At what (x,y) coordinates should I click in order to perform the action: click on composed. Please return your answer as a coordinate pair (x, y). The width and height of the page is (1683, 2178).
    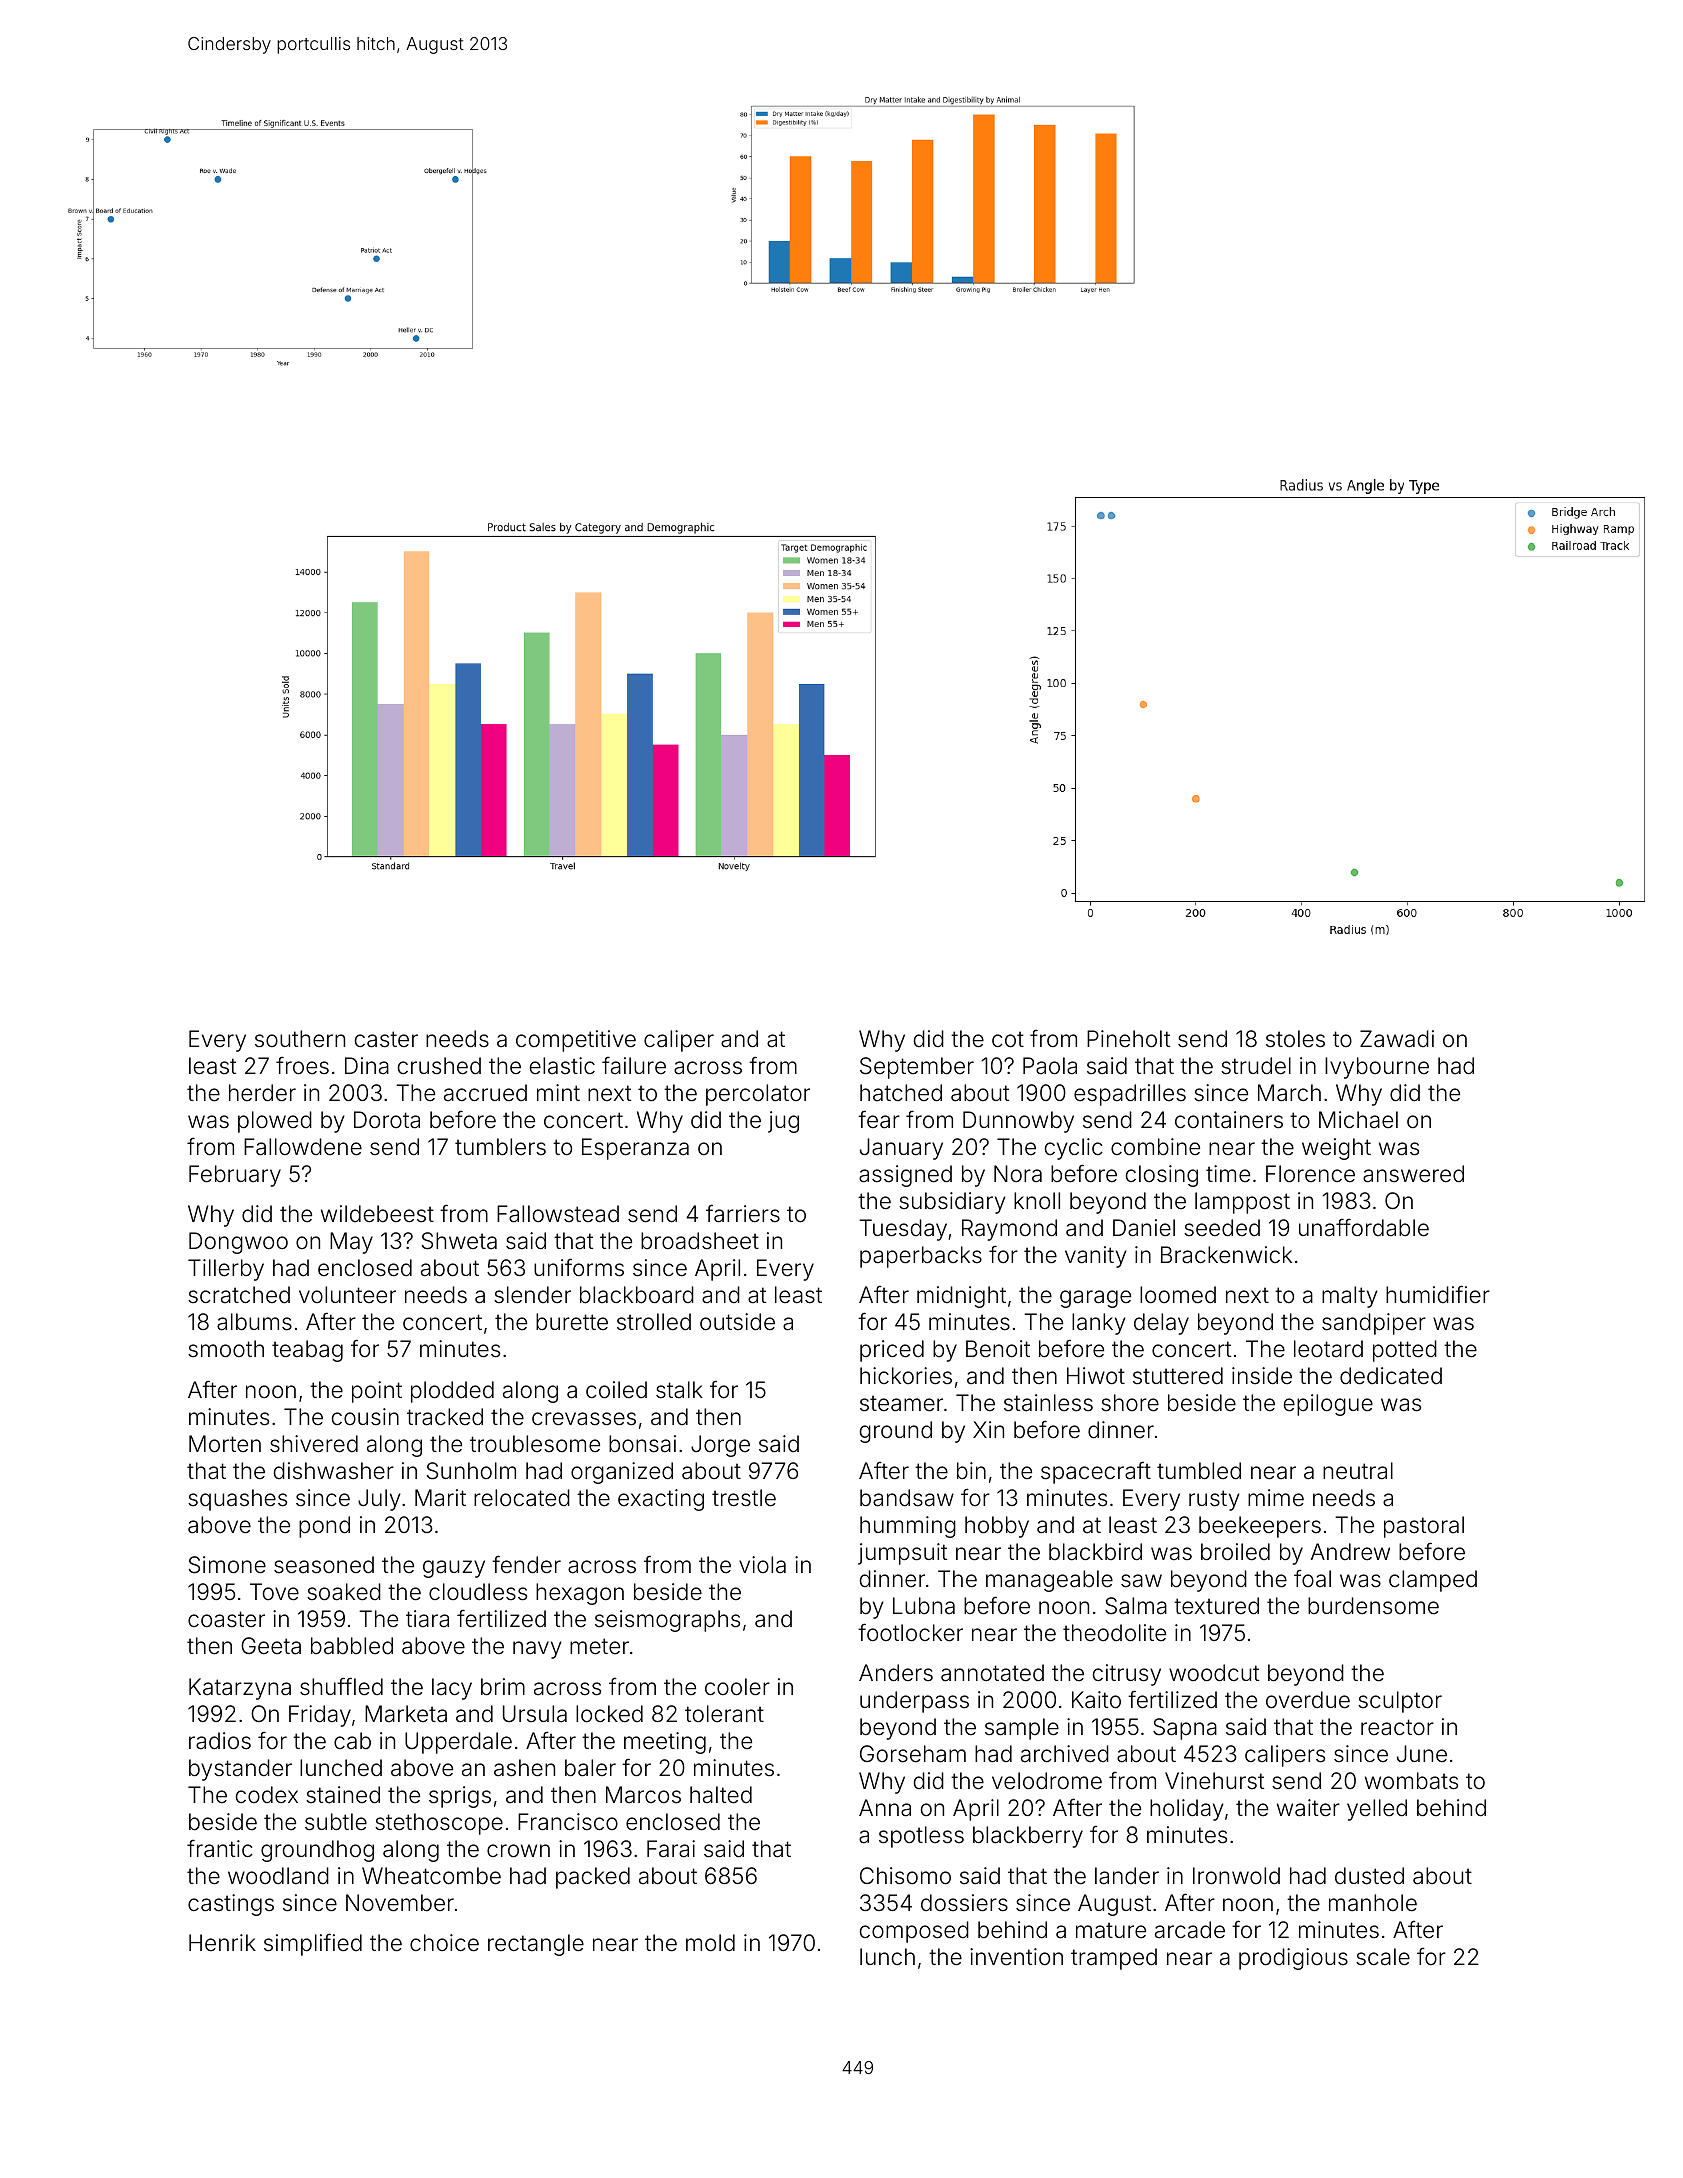
    Looking at the image, I should click on (914, 1932).
